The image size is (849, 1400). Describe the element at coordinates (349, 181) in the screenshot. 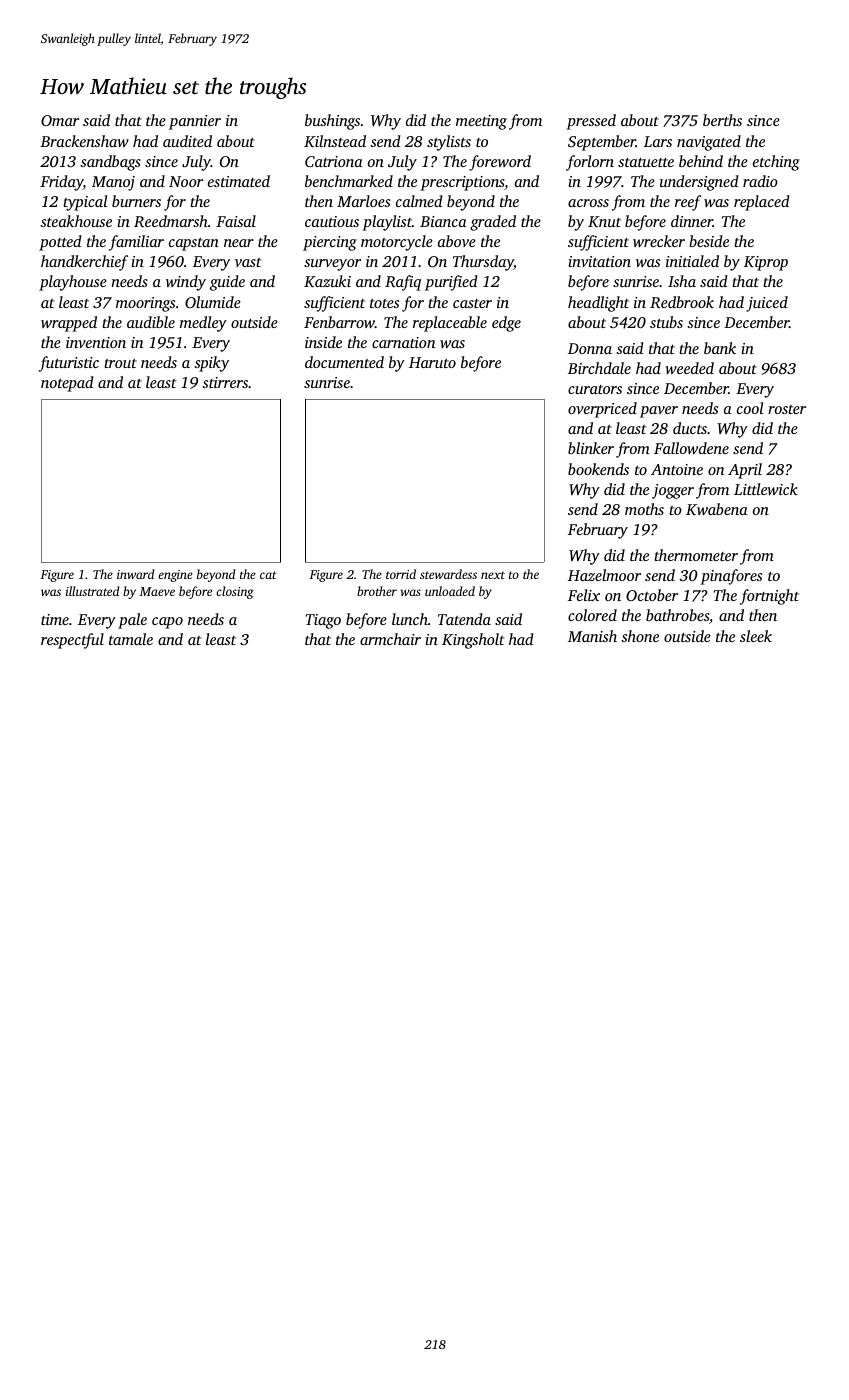

I see `benchmarked` at that location.
